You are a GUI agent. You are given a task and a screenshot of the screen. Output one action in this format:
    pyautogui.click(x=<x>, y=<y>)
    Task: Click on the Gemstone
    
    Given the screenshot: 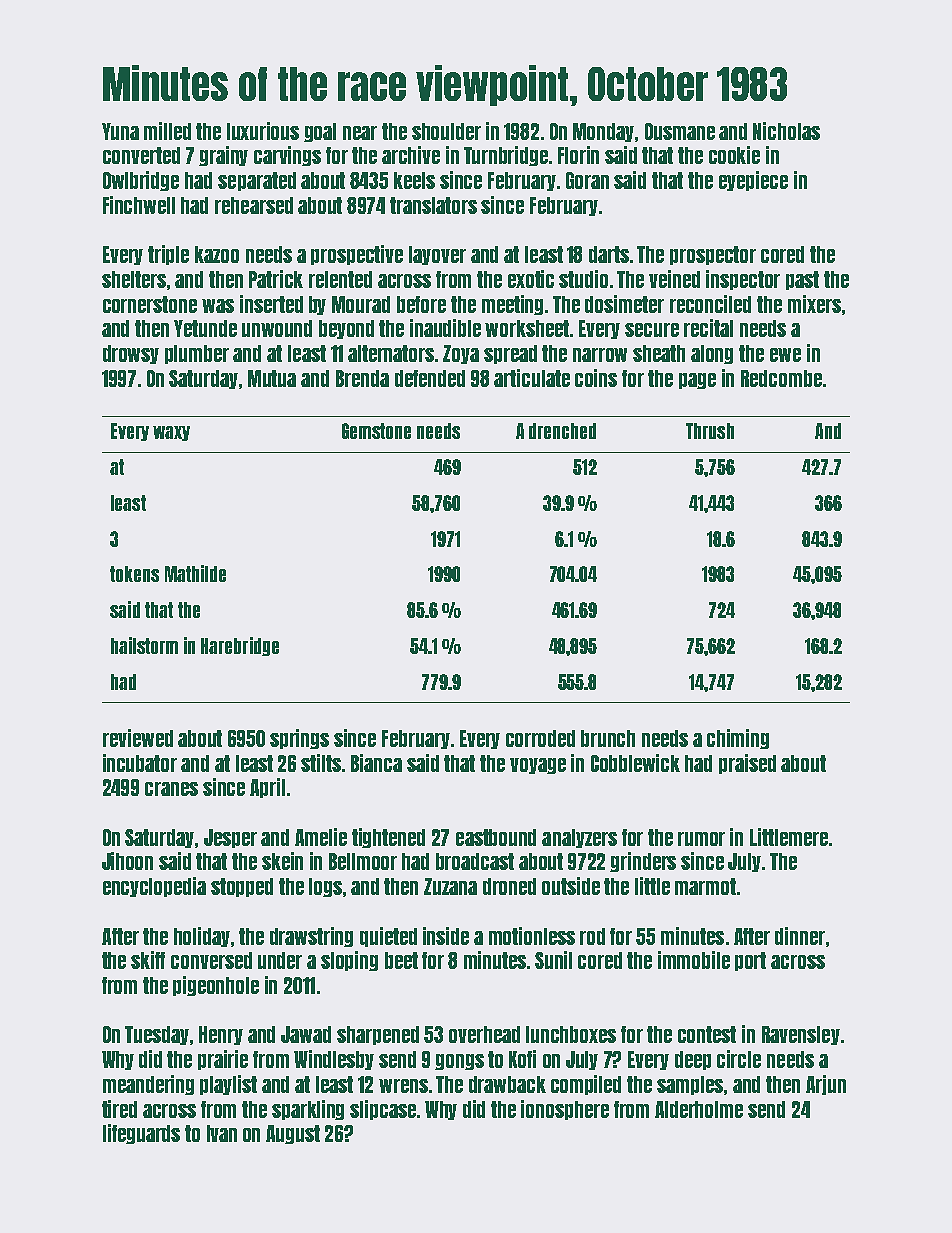 What is the action you would take?
    pyautogui.click(x=376, y=431)
